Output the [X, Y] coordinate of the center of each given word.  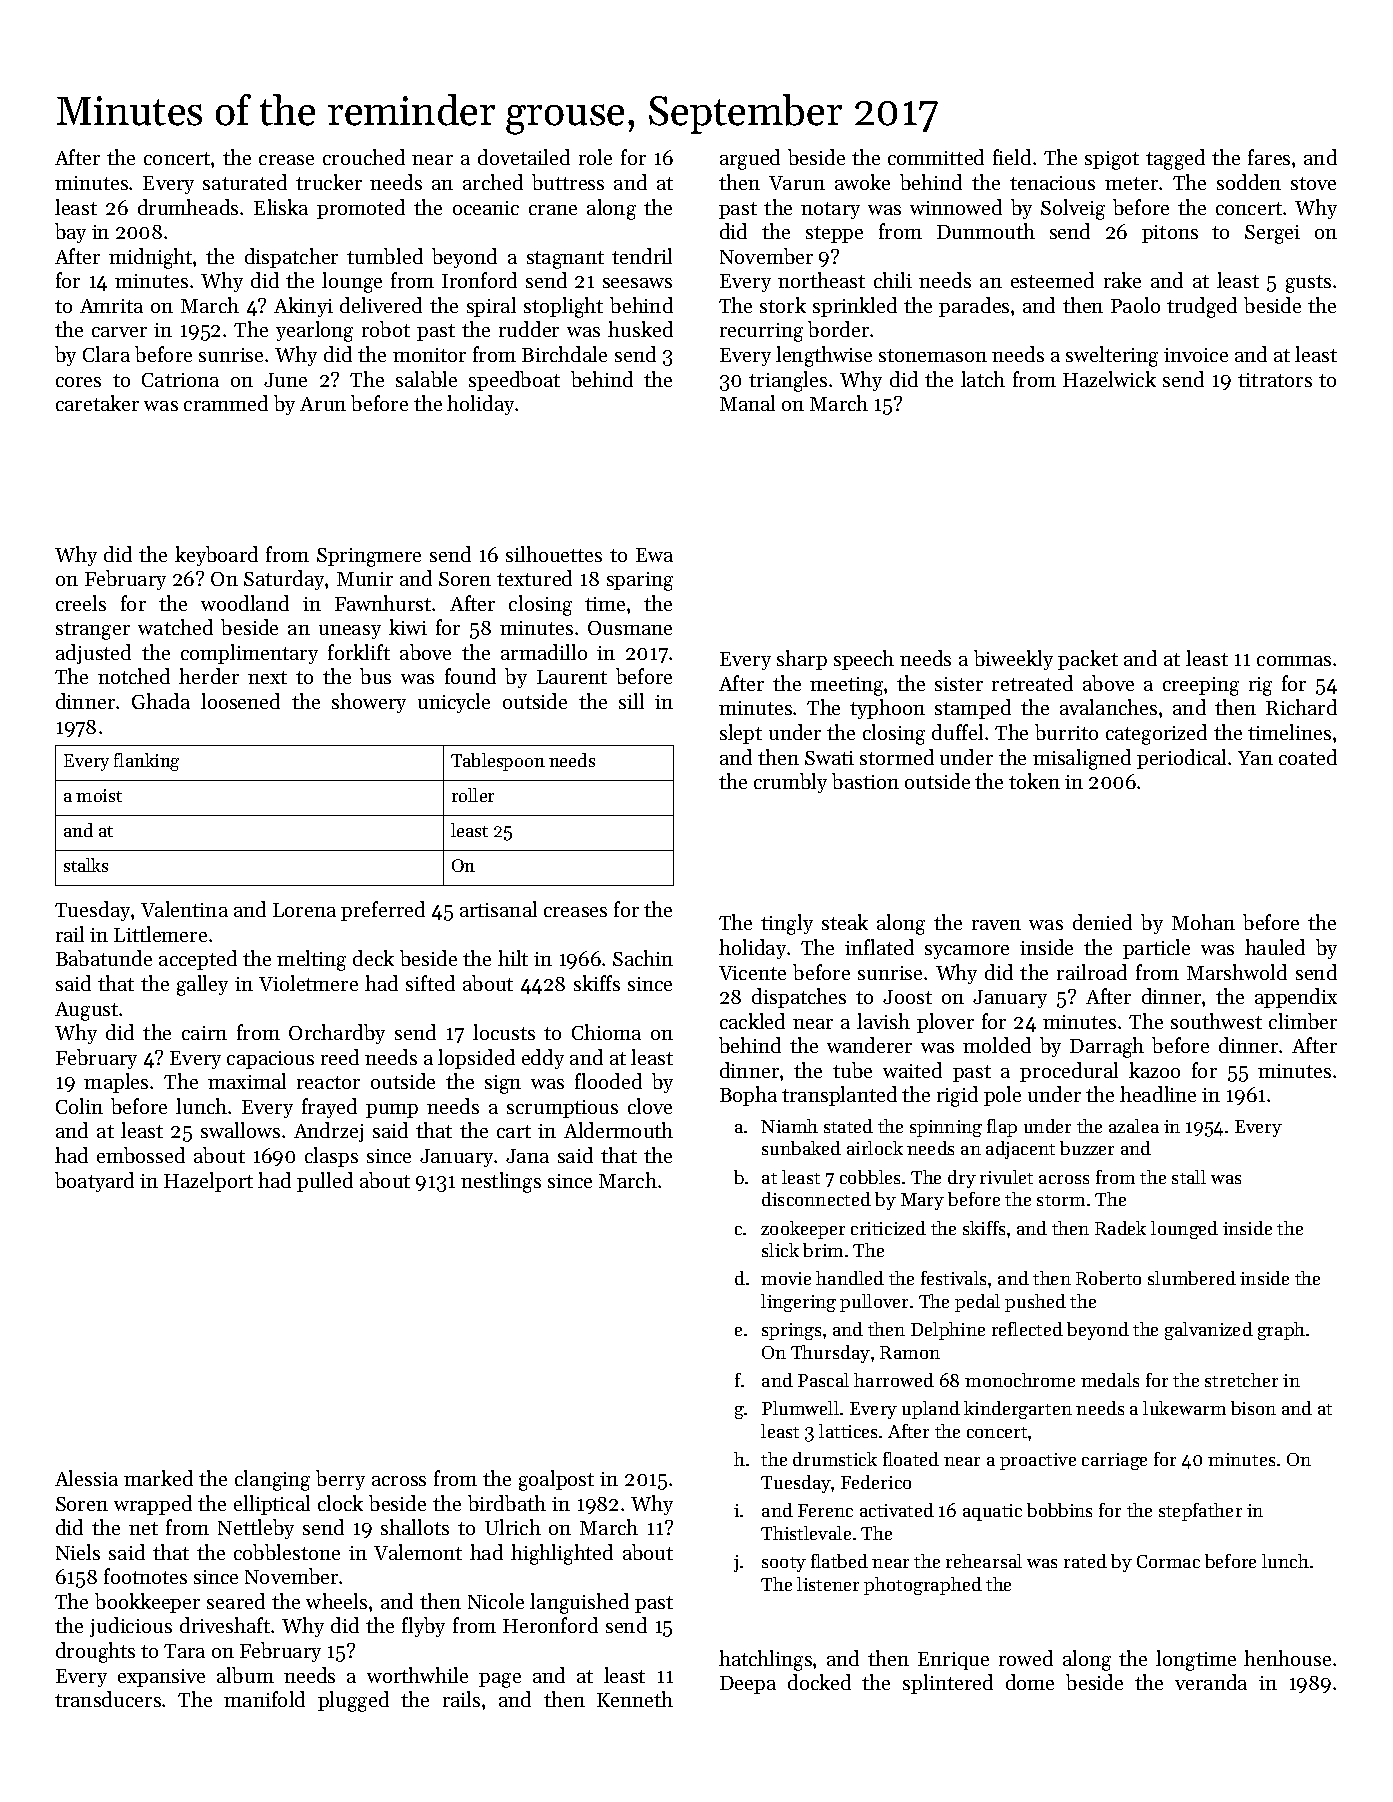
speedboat [514, 381]
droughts [95, 1652]
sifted [430, 983]
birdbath [507, 1503]
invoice [1196, 355]
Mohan [1203, 922]
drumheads [188, 207]
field [1012, 157]
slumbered [1192, 1278]
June [285, 380]
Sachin [643, 958]
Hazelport [208, 1182]
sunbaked [801, 1148]
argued [750, 159]
